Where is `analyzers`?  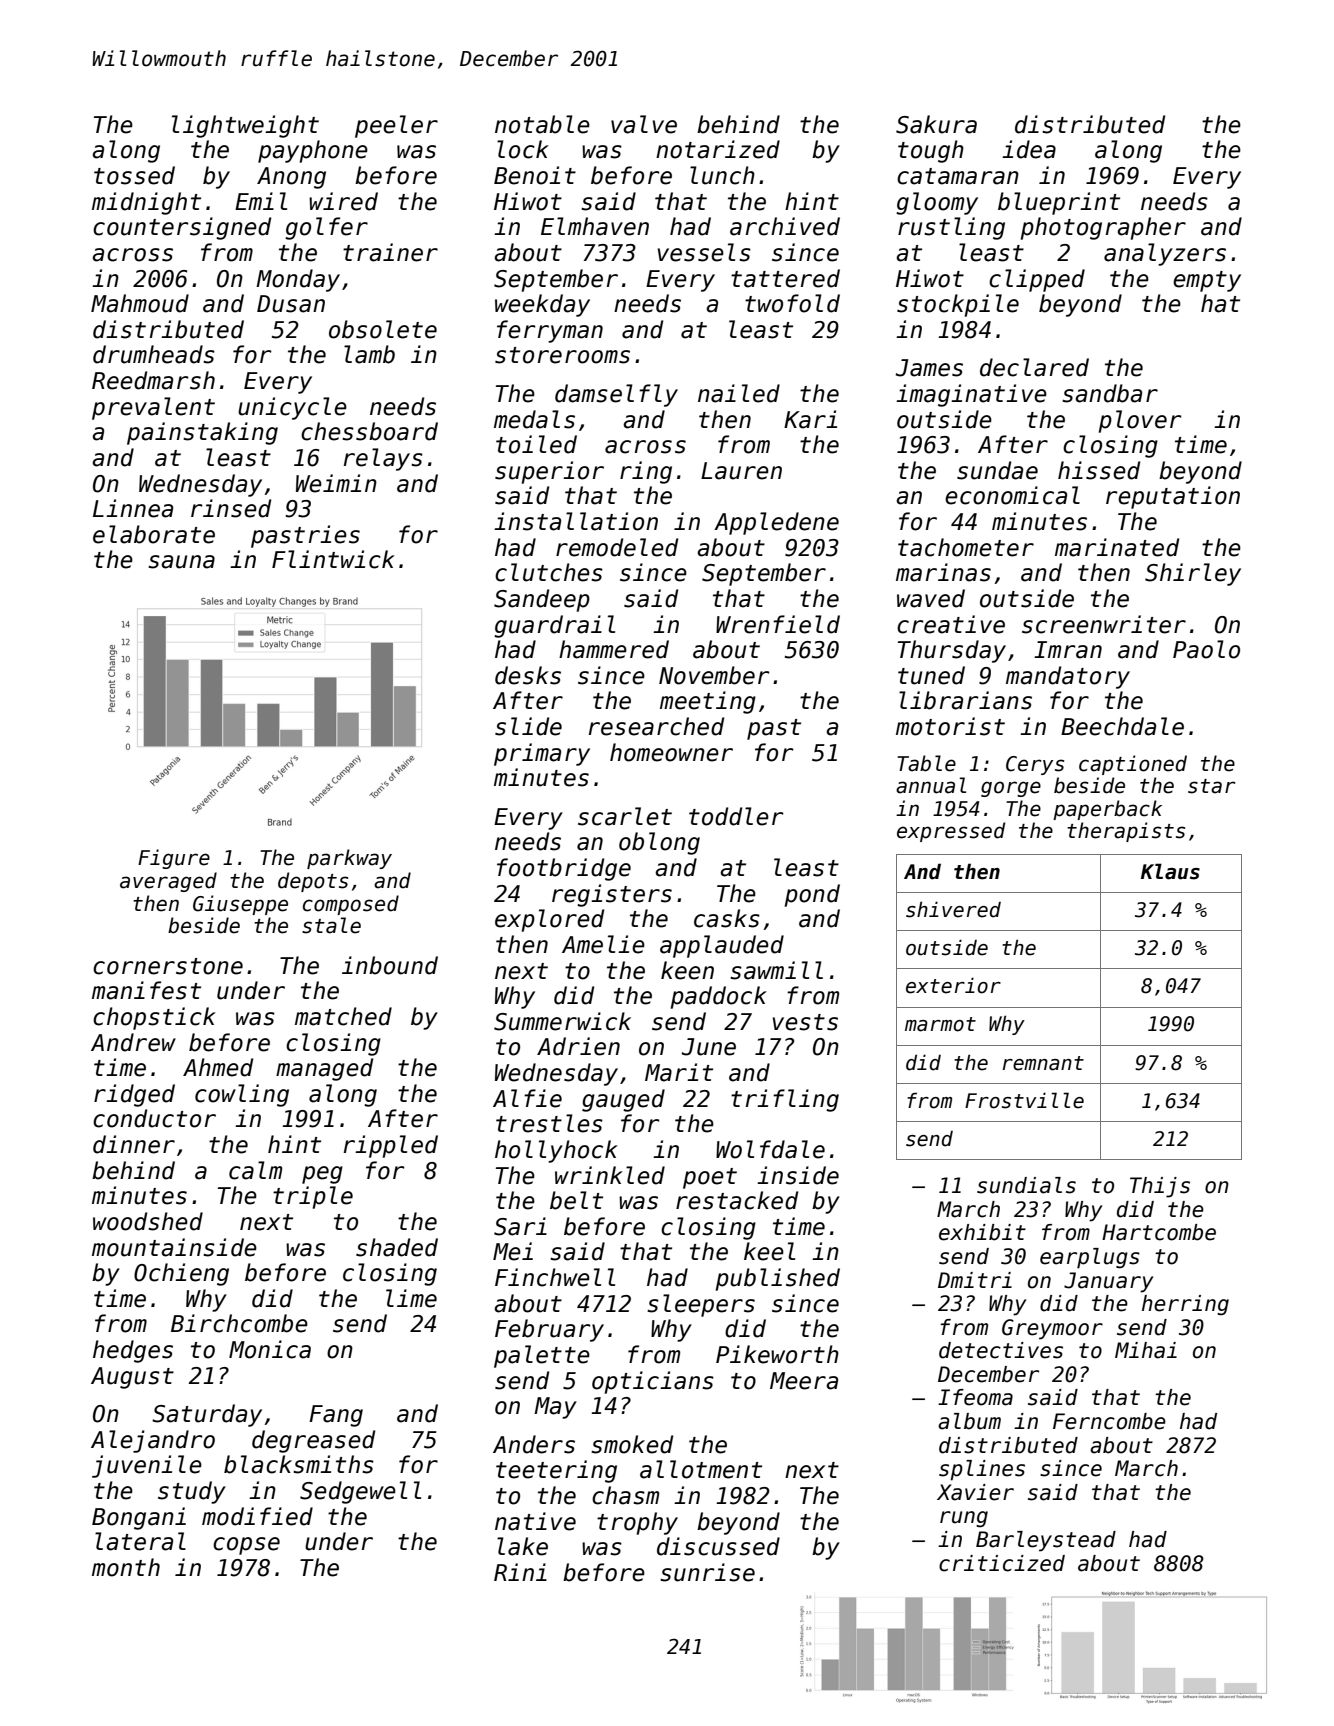
analyzers is located at coordinates (1165, 254).
